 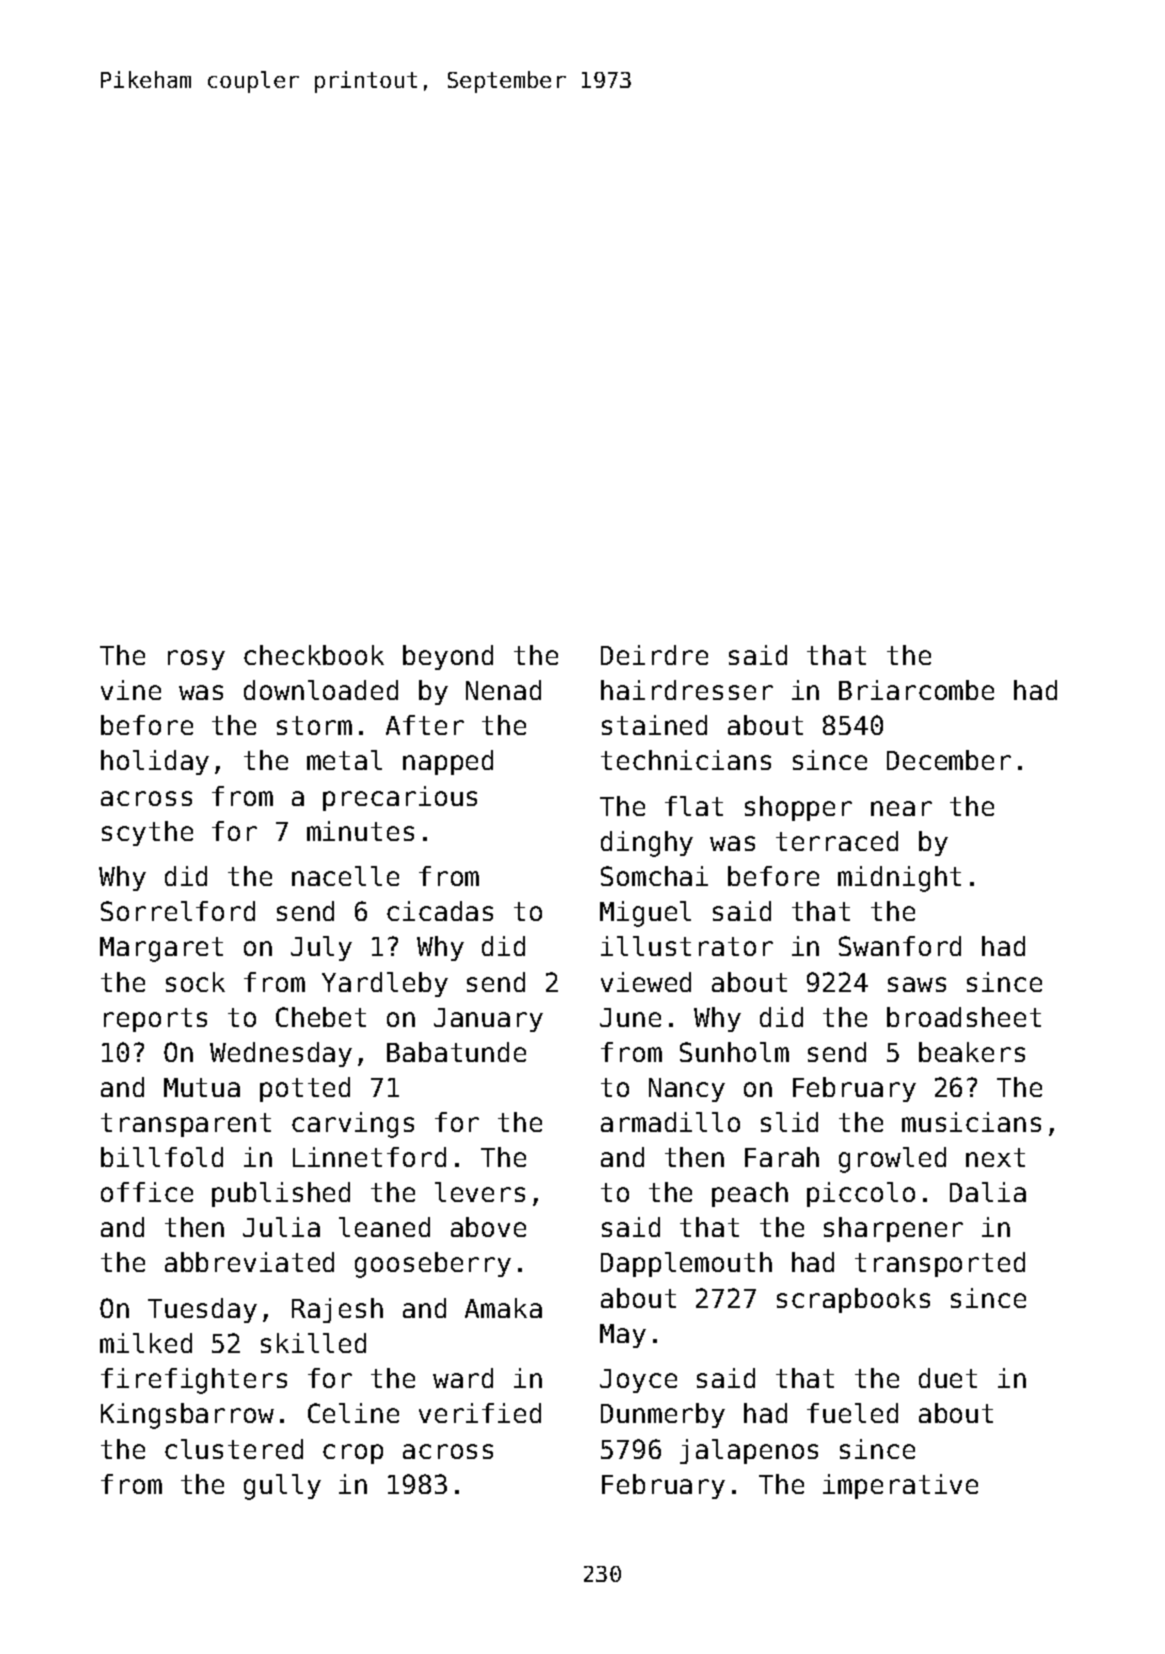 I want to click on transparent, so click(x=186, y=1125).
